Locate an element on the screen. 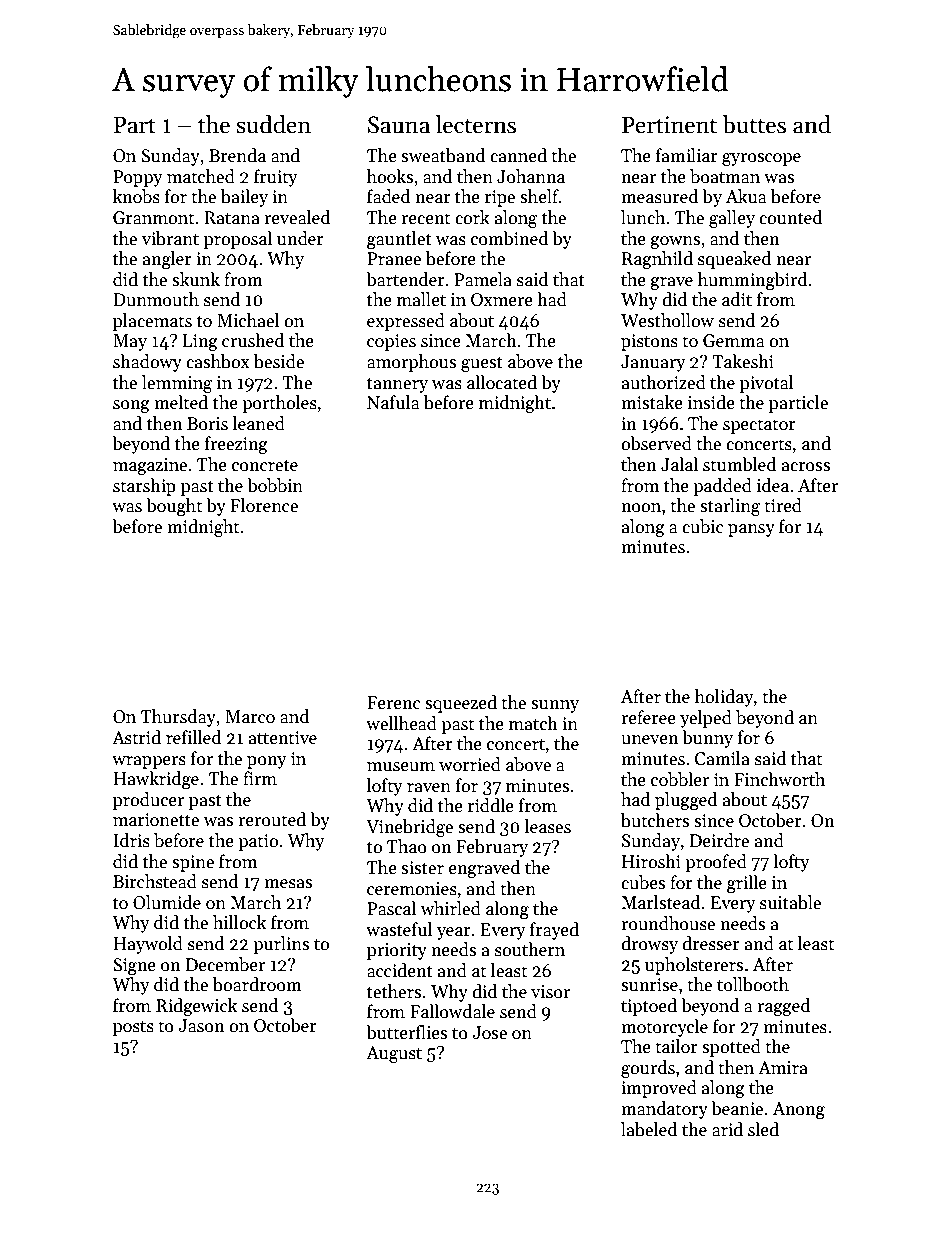  gowns is located at coordinates (675, 242).
